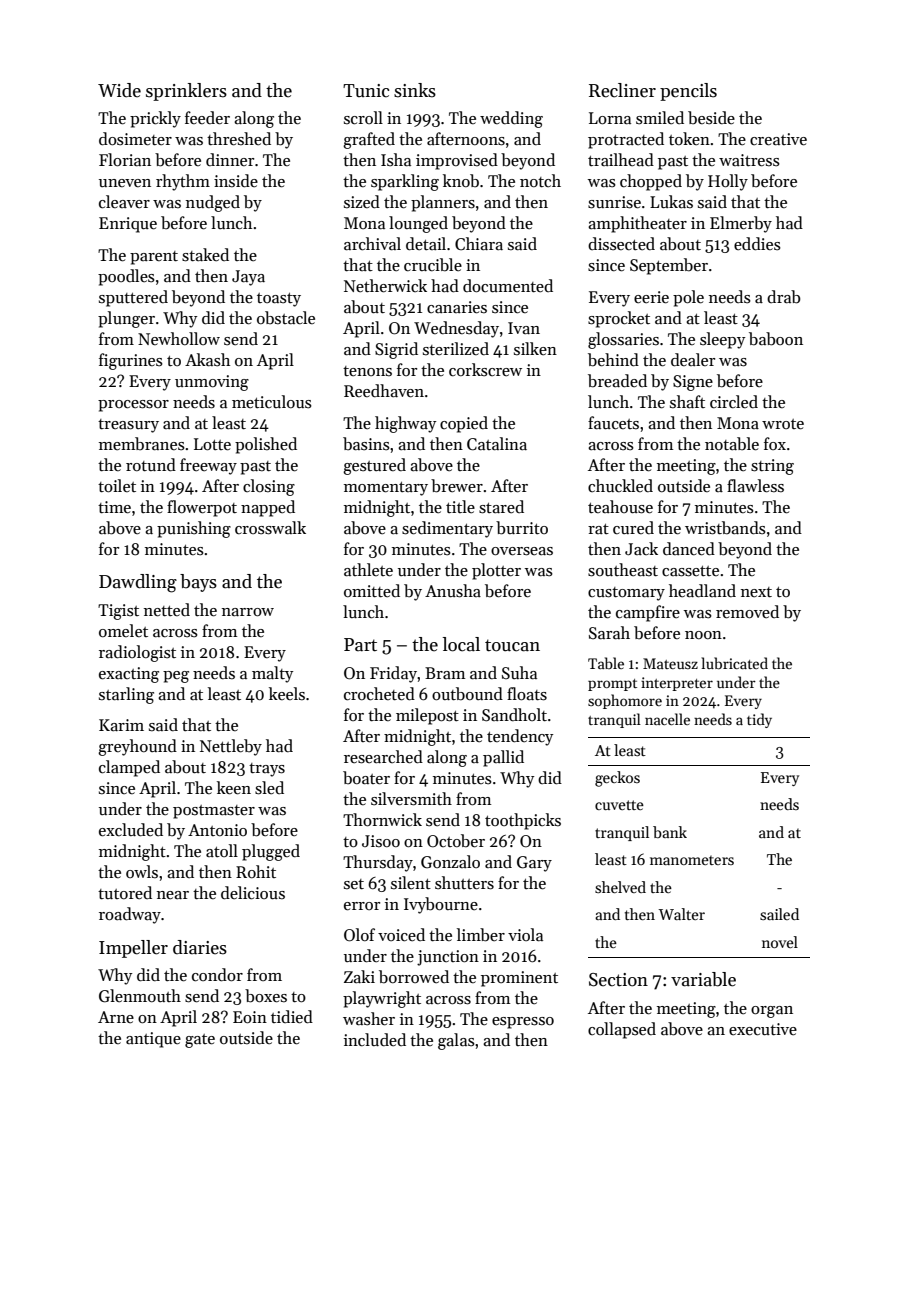  I want to click on pencils, so click(688, 92).
